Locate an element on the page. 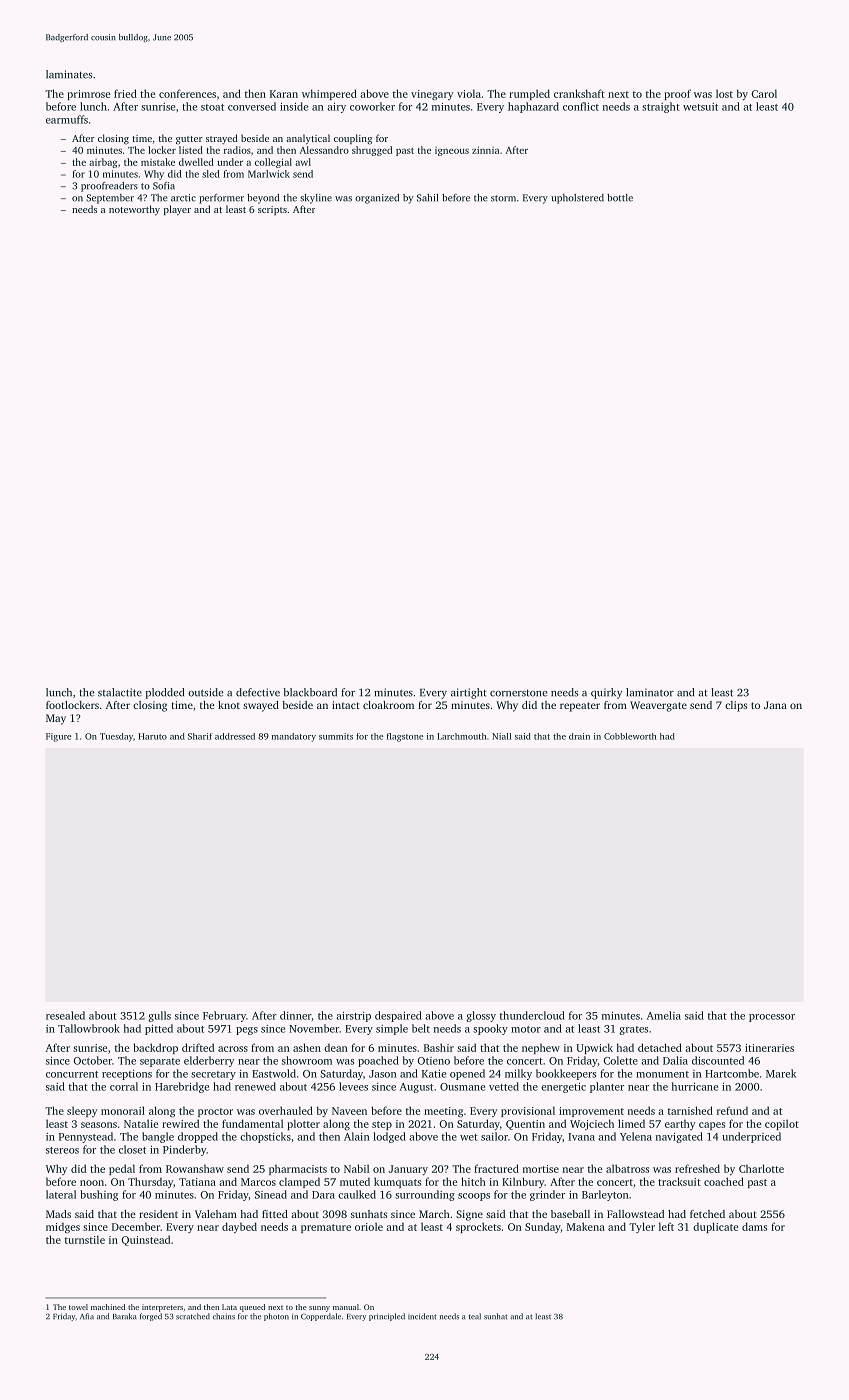  laminator is located at coordinates (650, 692).
